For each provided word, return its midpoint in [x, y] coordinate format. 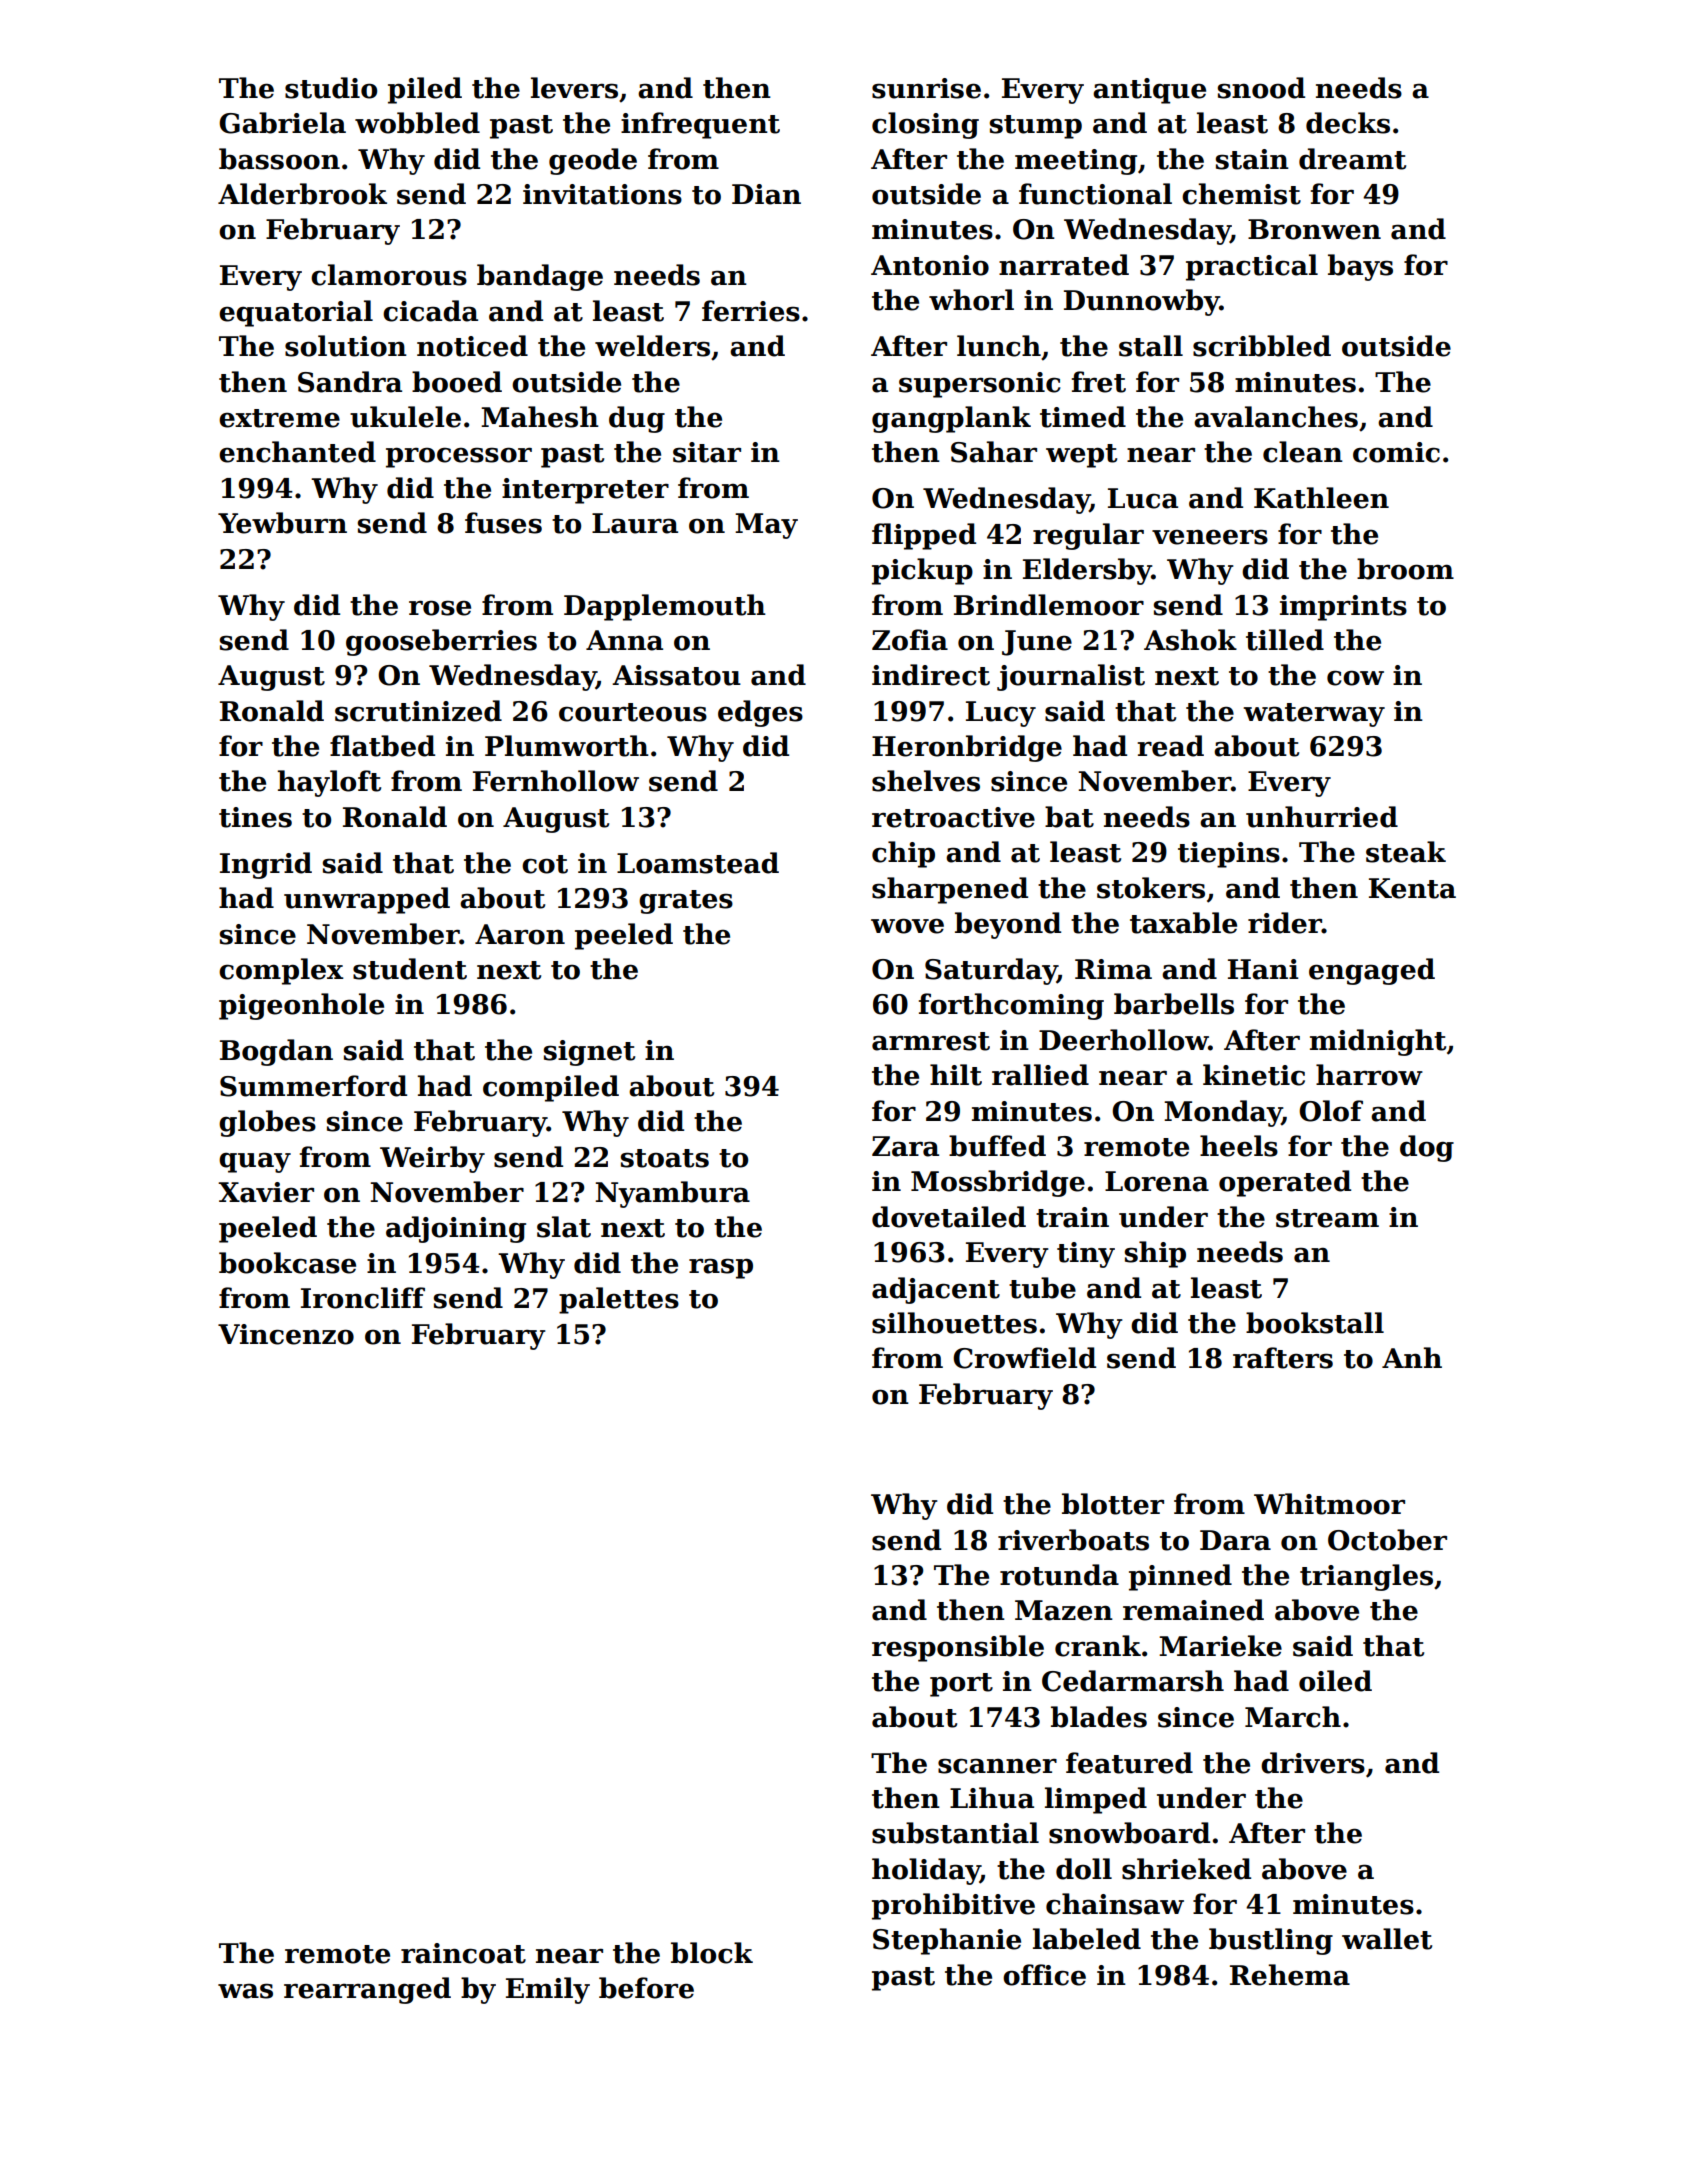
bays [1360, 267]
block [712, 1953]
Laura [635, 523]
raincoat [463, 1953]
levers [574, 88]
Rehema [1290, 1975]
